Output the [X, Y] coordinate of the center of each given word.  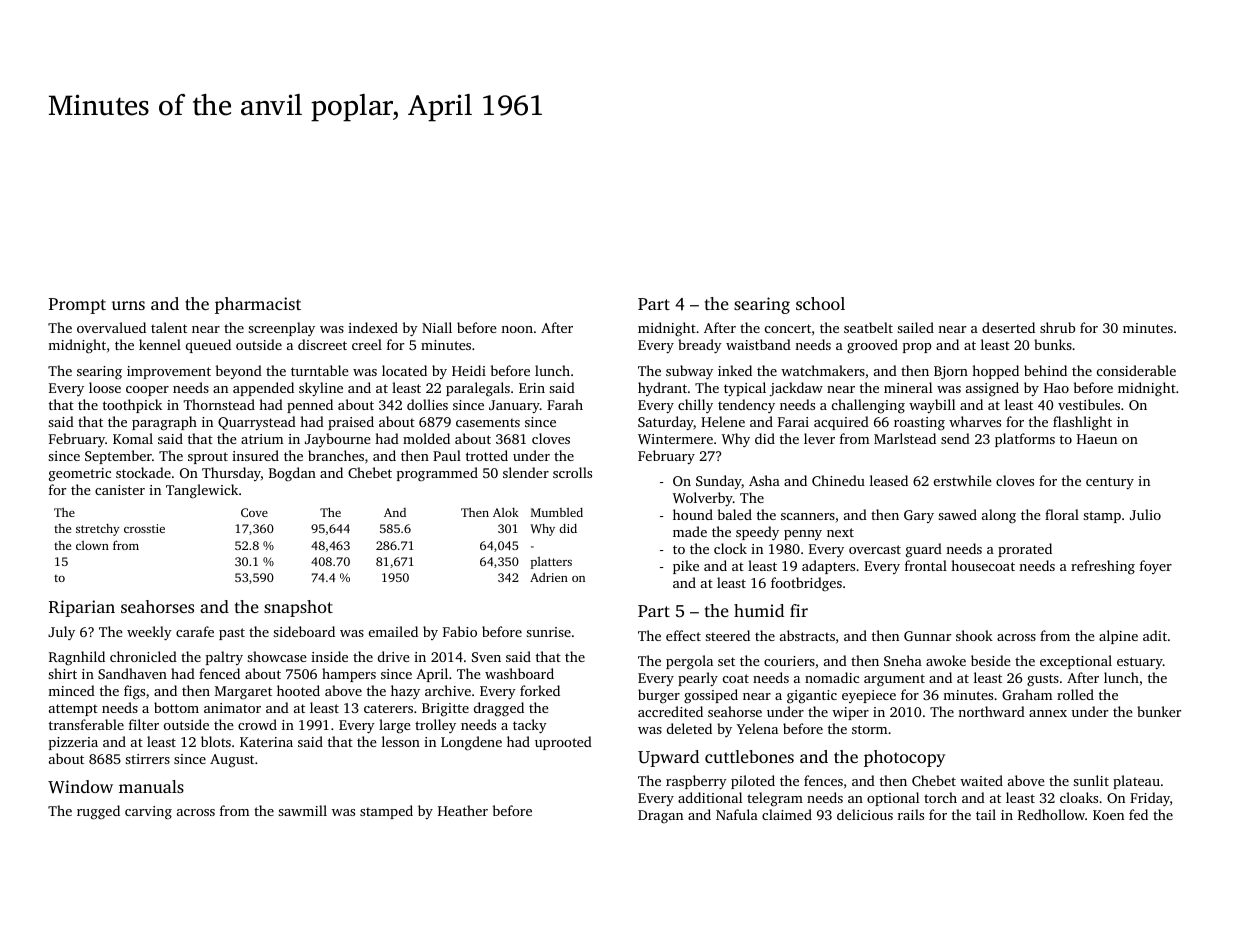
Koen [1108, 815]
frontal [926, 565]
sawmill [302, 810]
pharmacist [258, 305]
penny [803, 535]
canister [120, 490]
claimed [787, 814]
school [820, 303]
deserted [1008, 327]
